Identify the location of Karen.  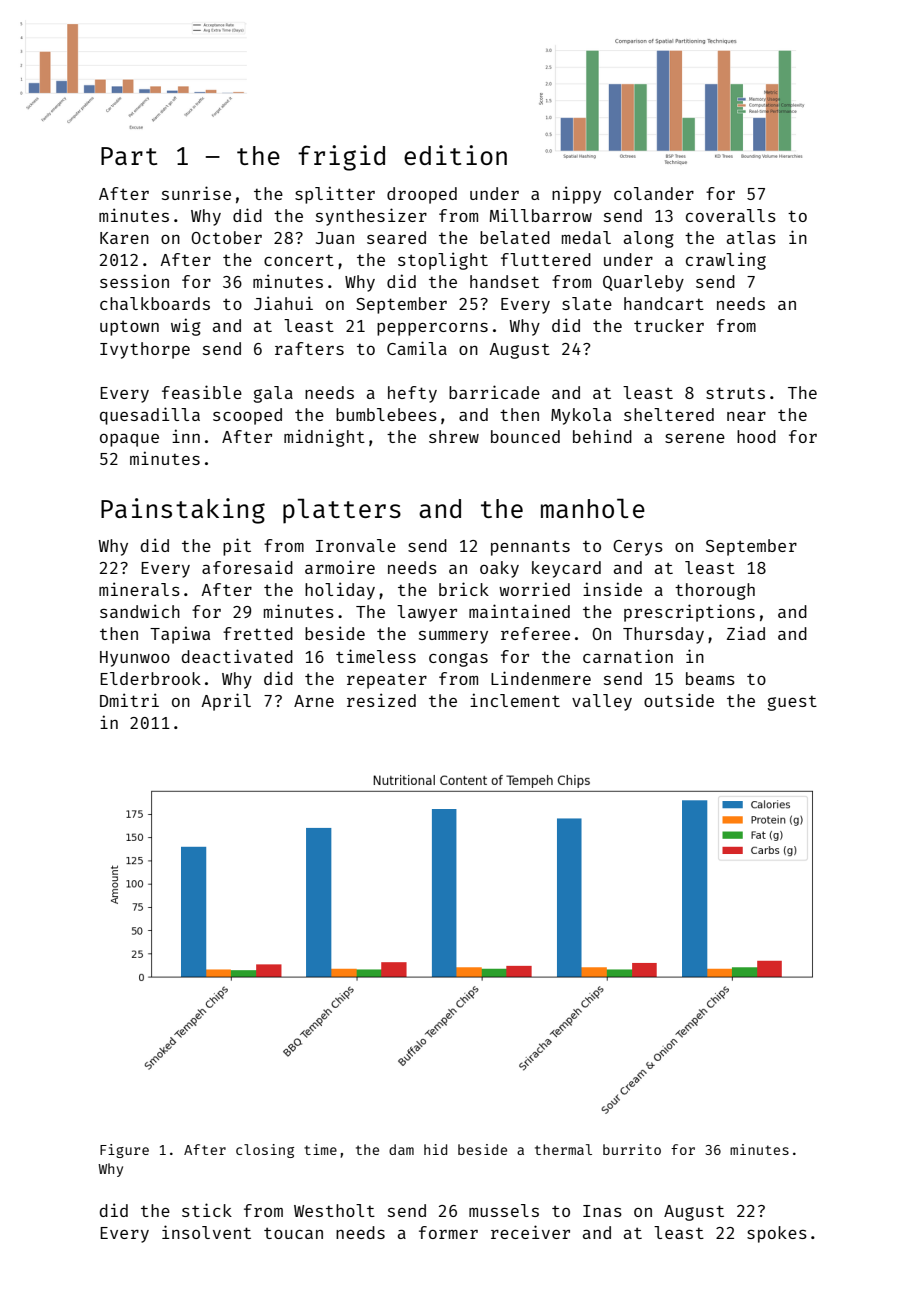
(124, 238).
